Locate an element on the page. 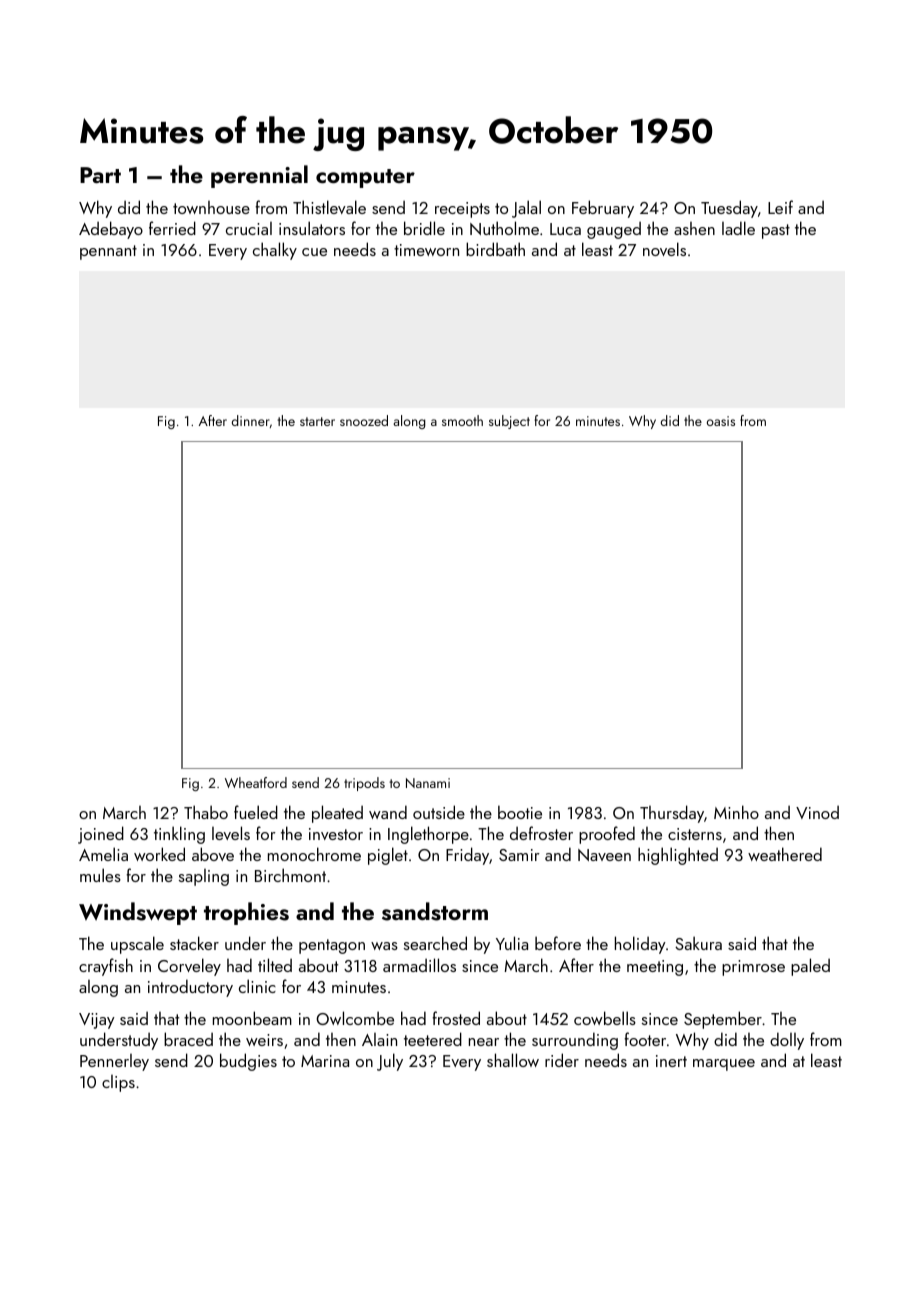  pennant is located at coordinates (108, 252).
